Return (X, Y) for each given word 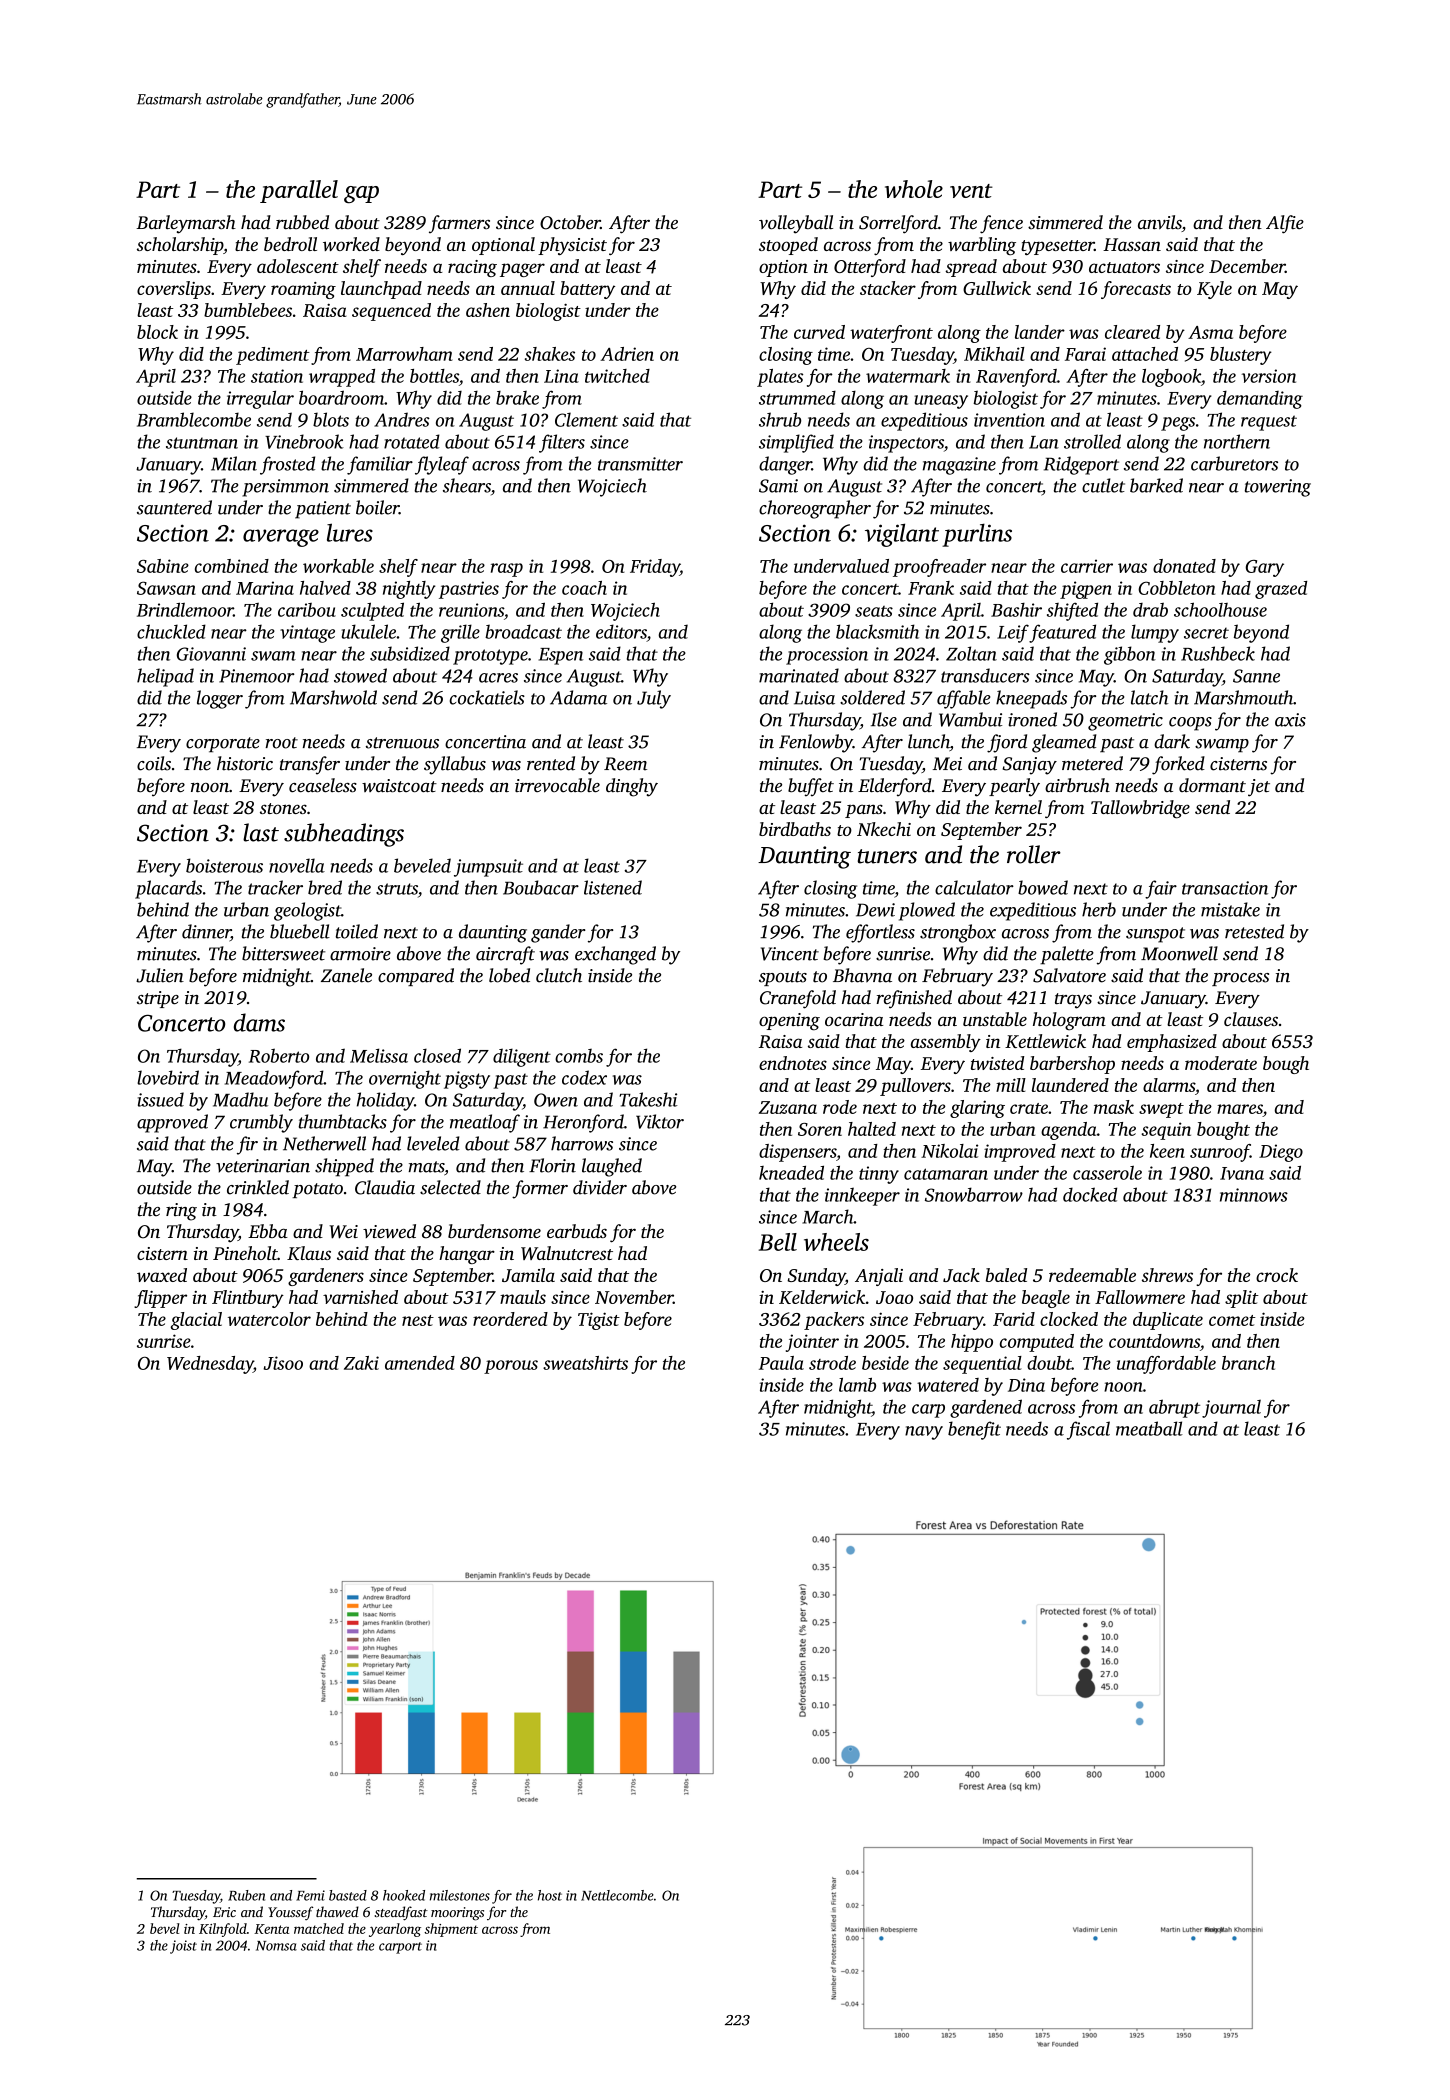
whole (914, 189)
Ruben (246, 1895)
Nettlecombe (617, 1895)
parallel (299, 191)
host (550, 1895)
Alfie (1285, 224)
